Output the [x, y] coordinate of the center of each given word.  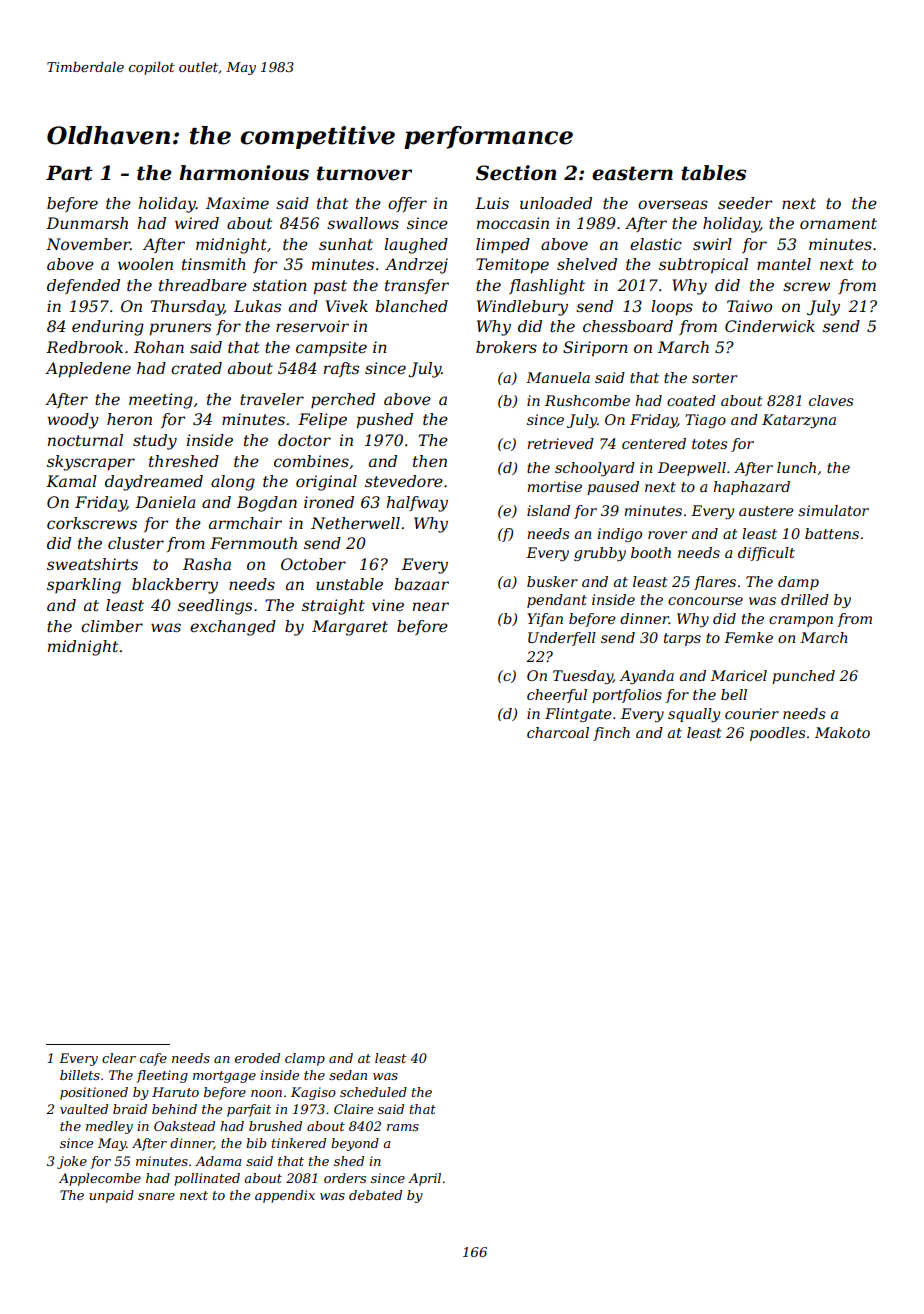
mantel [784, 264]
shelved [587, 264]
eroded [257, 1058]
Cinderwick [770, 326]
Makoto [842, 732]
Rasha [207, 564]
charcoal [558, 732]
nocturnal [85, 440]
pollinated [207, 1179]
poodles [777, 734]
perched [343, 400]
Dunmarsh [87, 223]
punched [803, 677]
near [431, 606]
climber [112, 626]
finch [611, 734]
